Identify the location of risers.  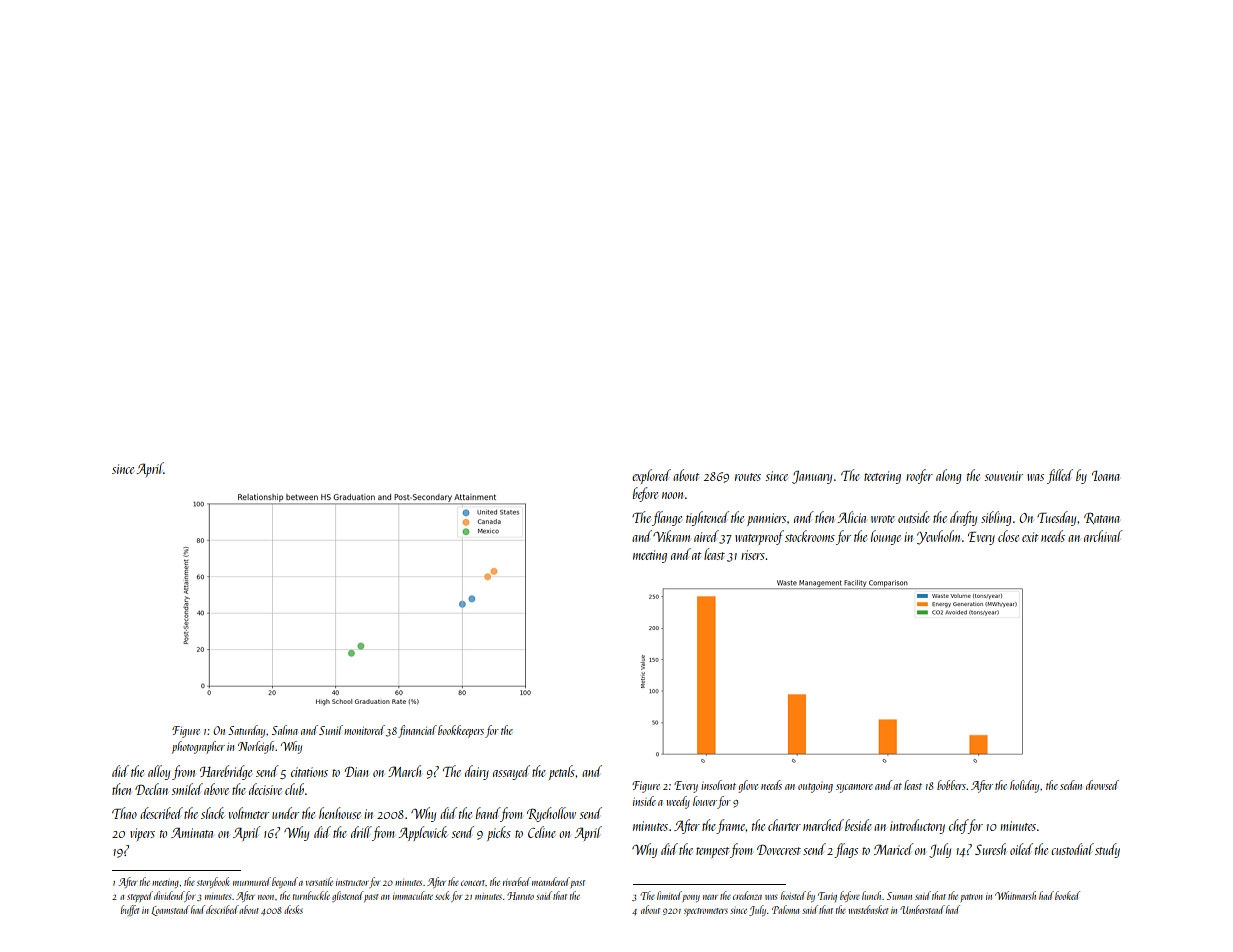
(753, 555).
